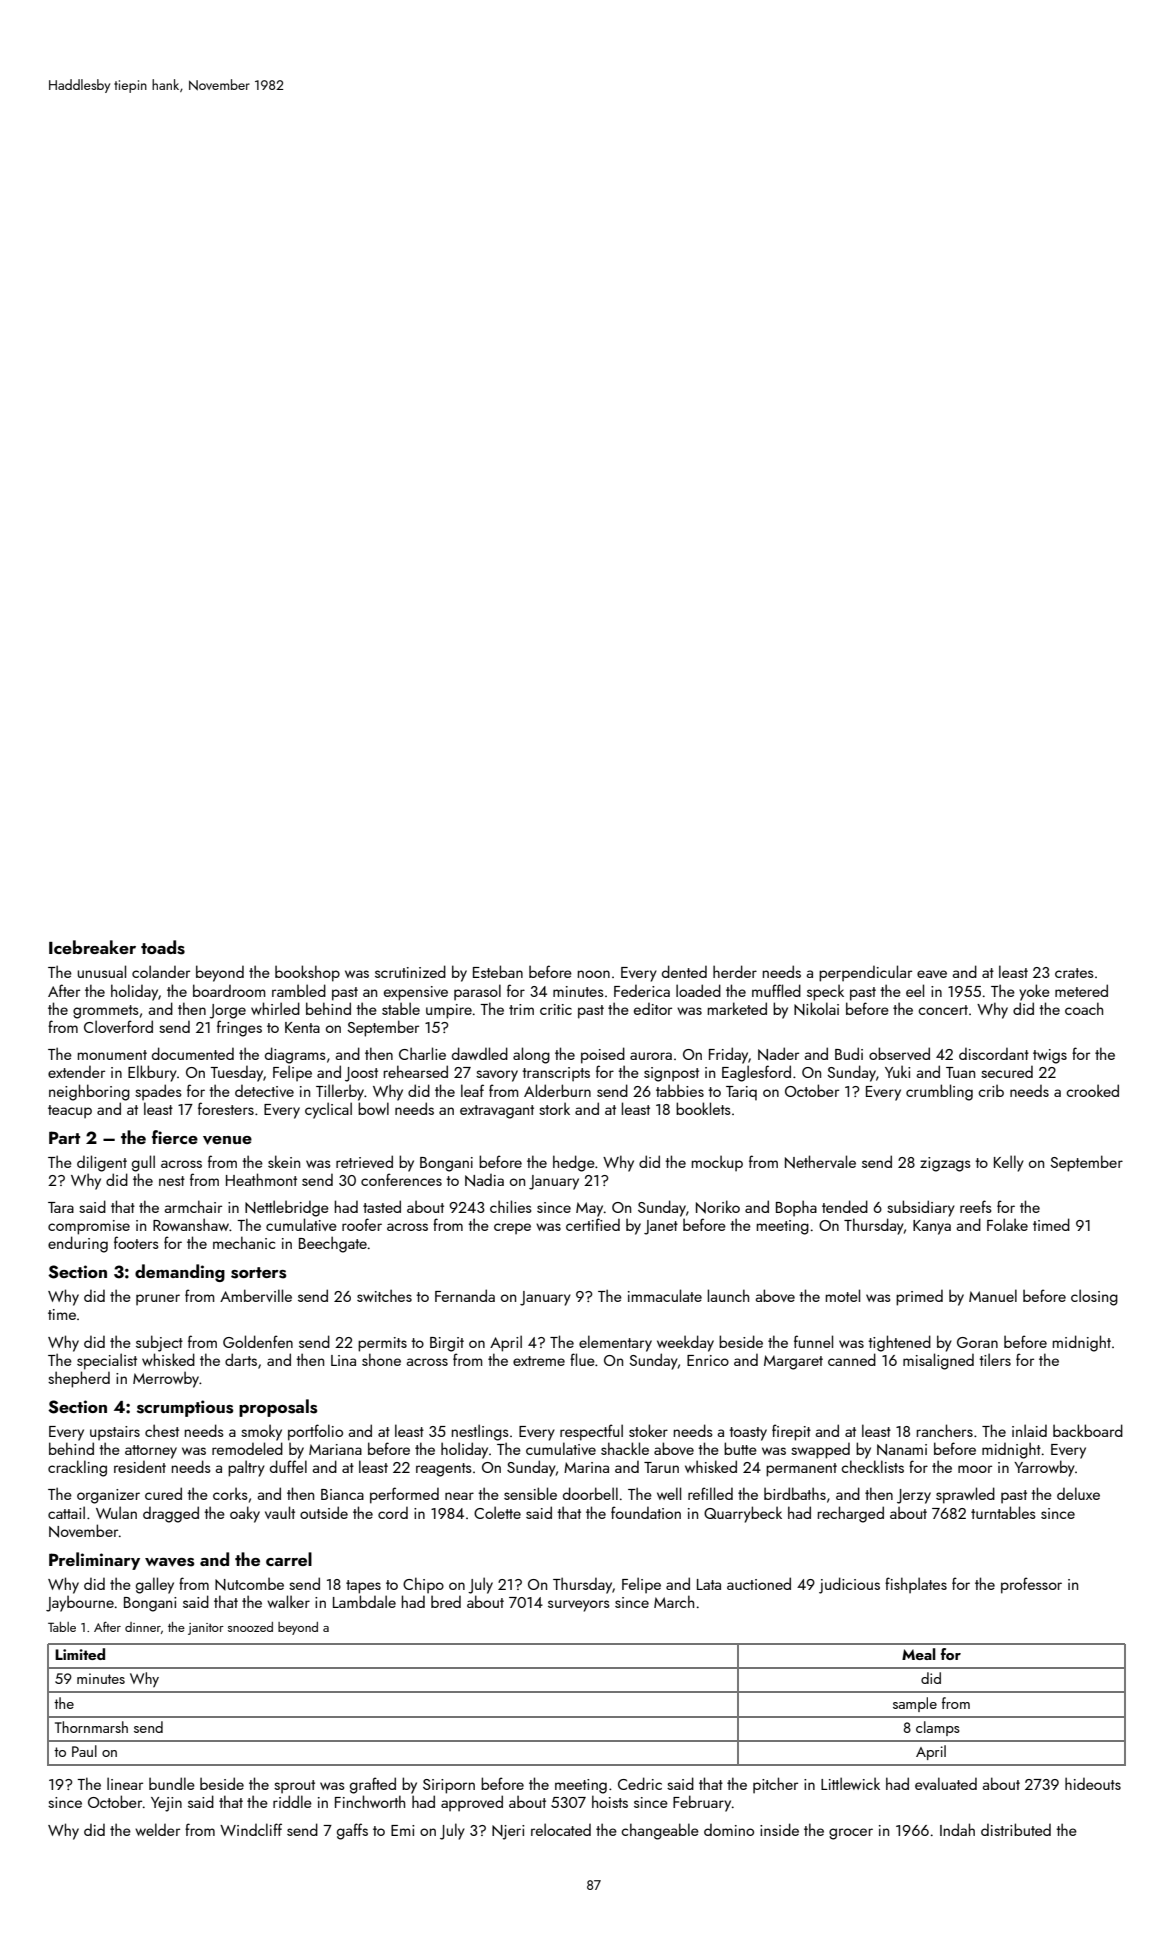  What do you see at coordinates (373, 1785) in the image?
I see `grafted` at bounding box center [373, 1785].
